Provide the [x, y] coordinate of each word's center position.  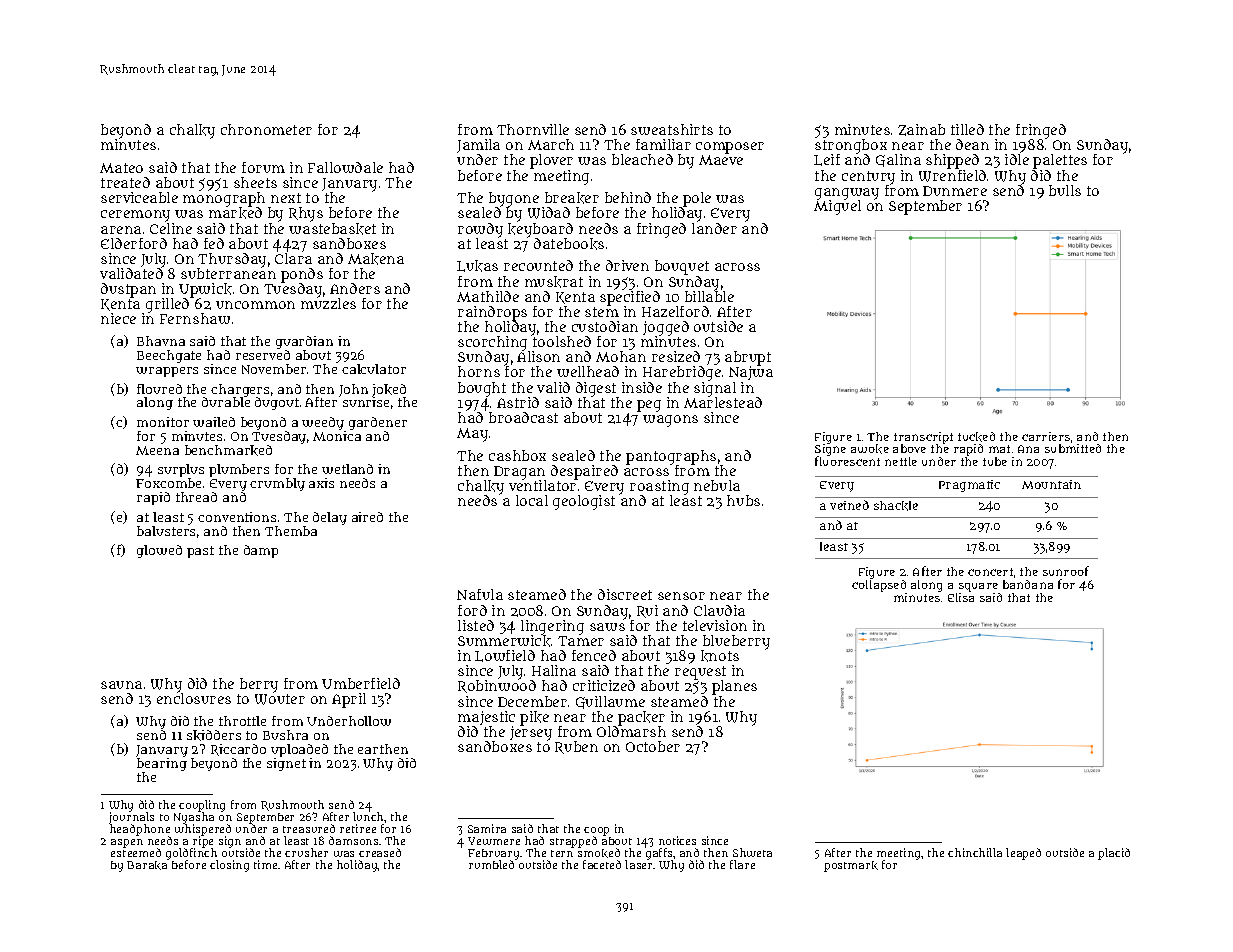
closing [229, 866]
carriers [1046, 436]
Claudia [719, 610]
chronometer [266, 129]
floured [159, 389]
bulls [1065, 190]
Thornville [533, 129]
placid [1114, 854]
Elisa [961, 597]
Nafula [480, 594]
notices [677, 840]
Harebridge [682, 373]
